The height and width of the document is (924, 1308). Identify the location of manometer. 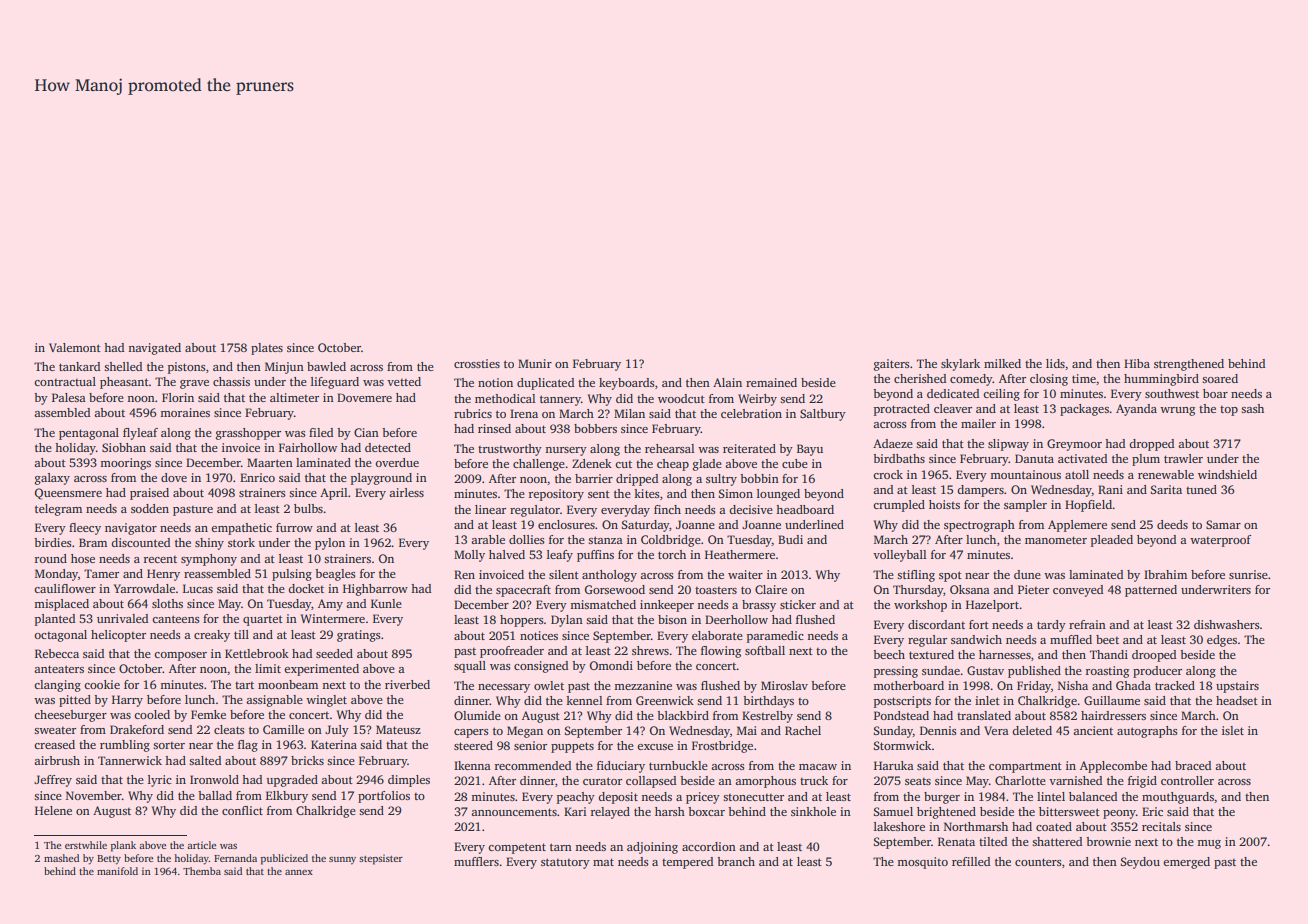
(1056, 540).
